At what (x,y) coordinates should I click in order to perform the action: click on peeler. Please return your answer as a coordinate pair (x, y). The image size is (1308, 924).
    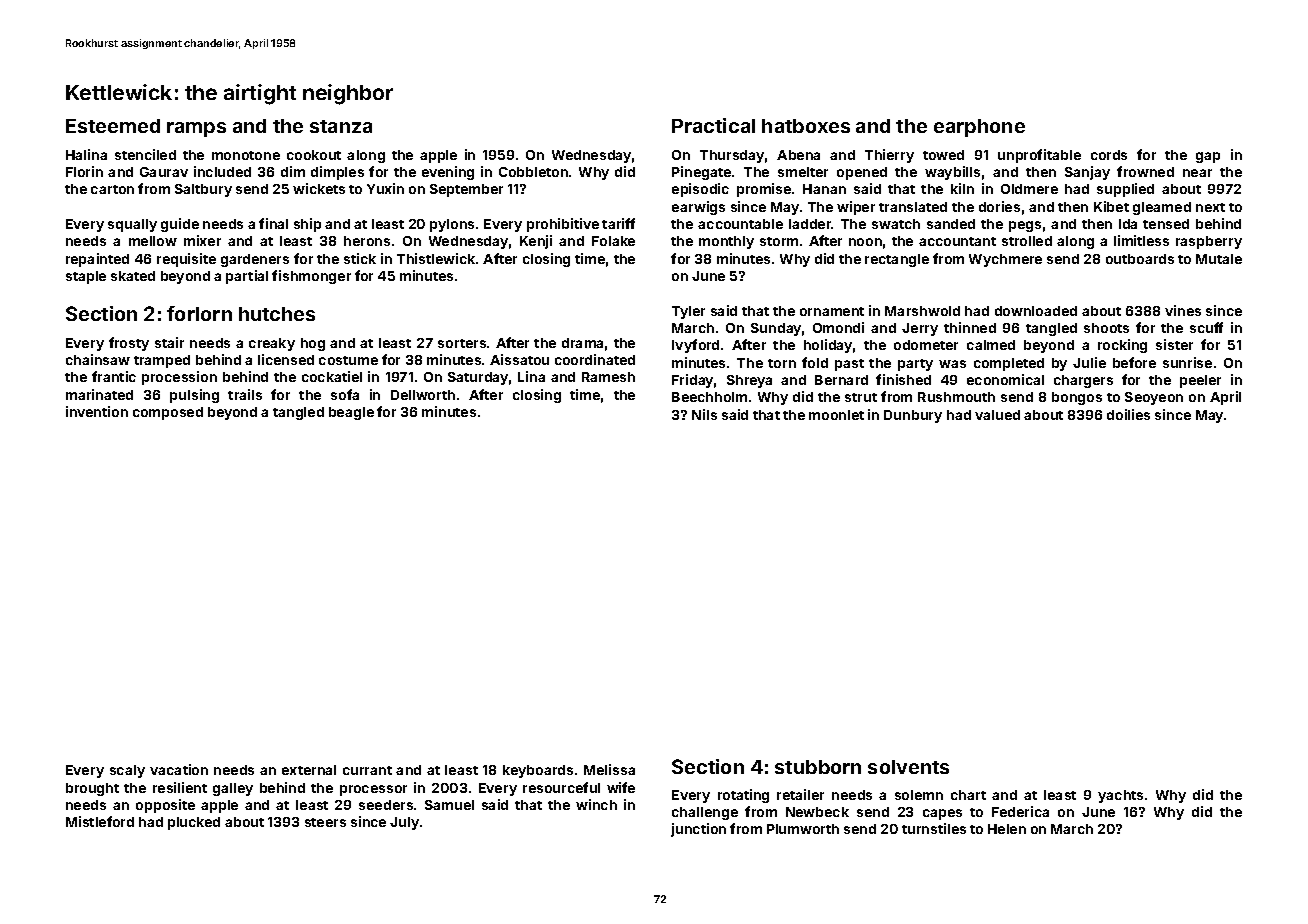
    Looking at the image, I should click on (1200, 381).
